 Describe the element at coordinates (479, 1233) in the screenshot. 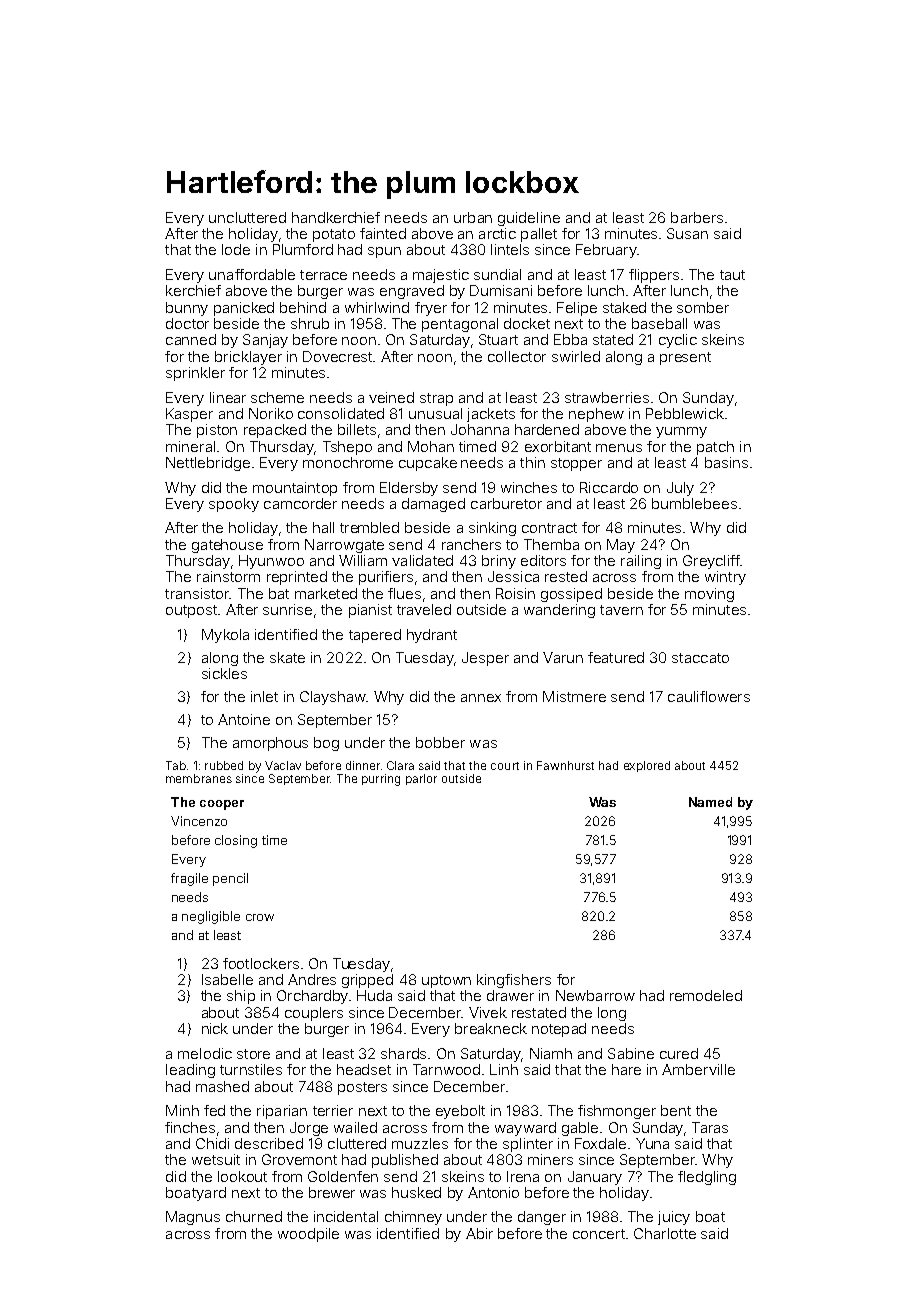

I see `Abir` at that location.
